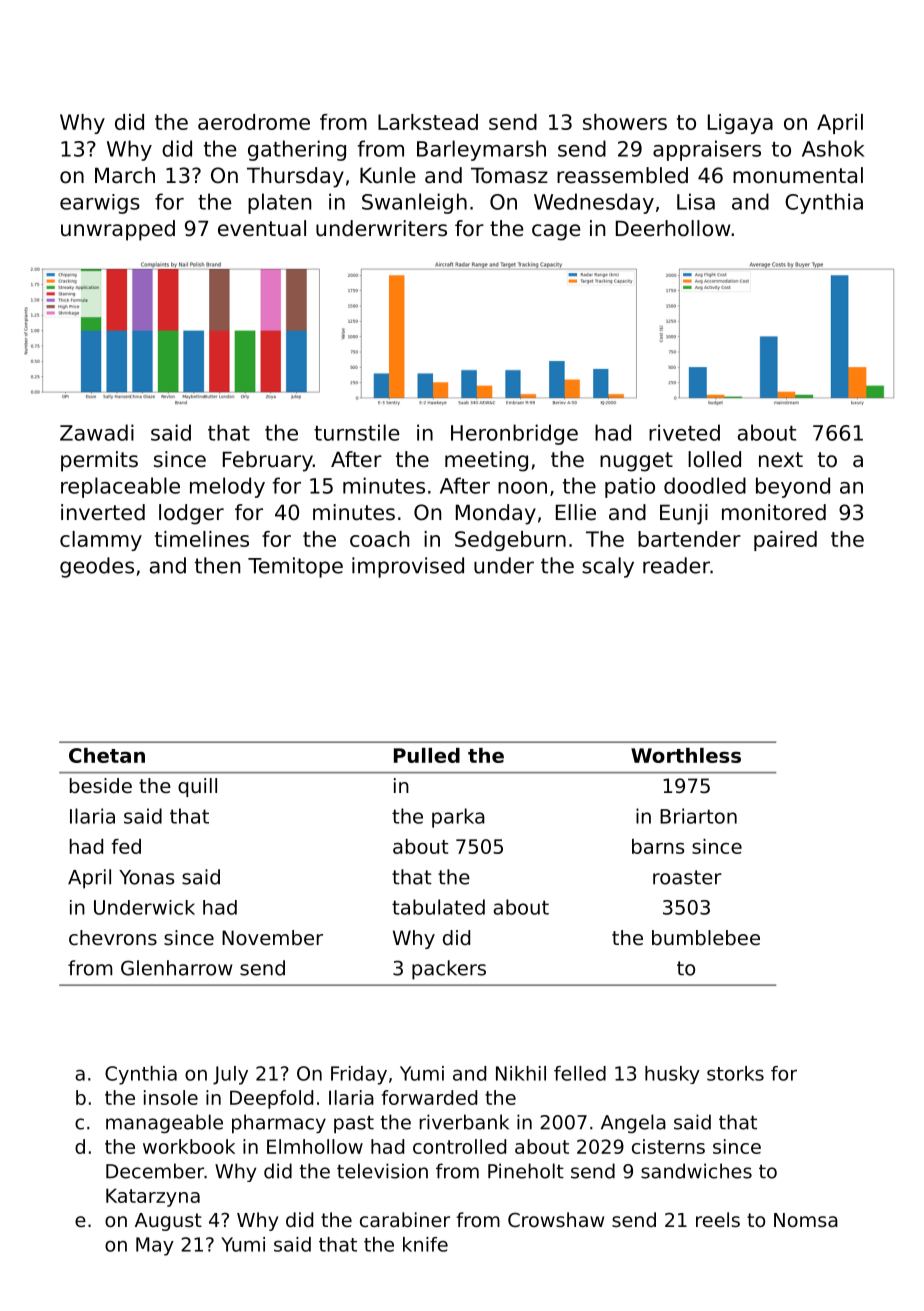  What do you see at coordinates (514, 434) in the page?
I see `Heronbridge` at bounding box center [514, 434].
